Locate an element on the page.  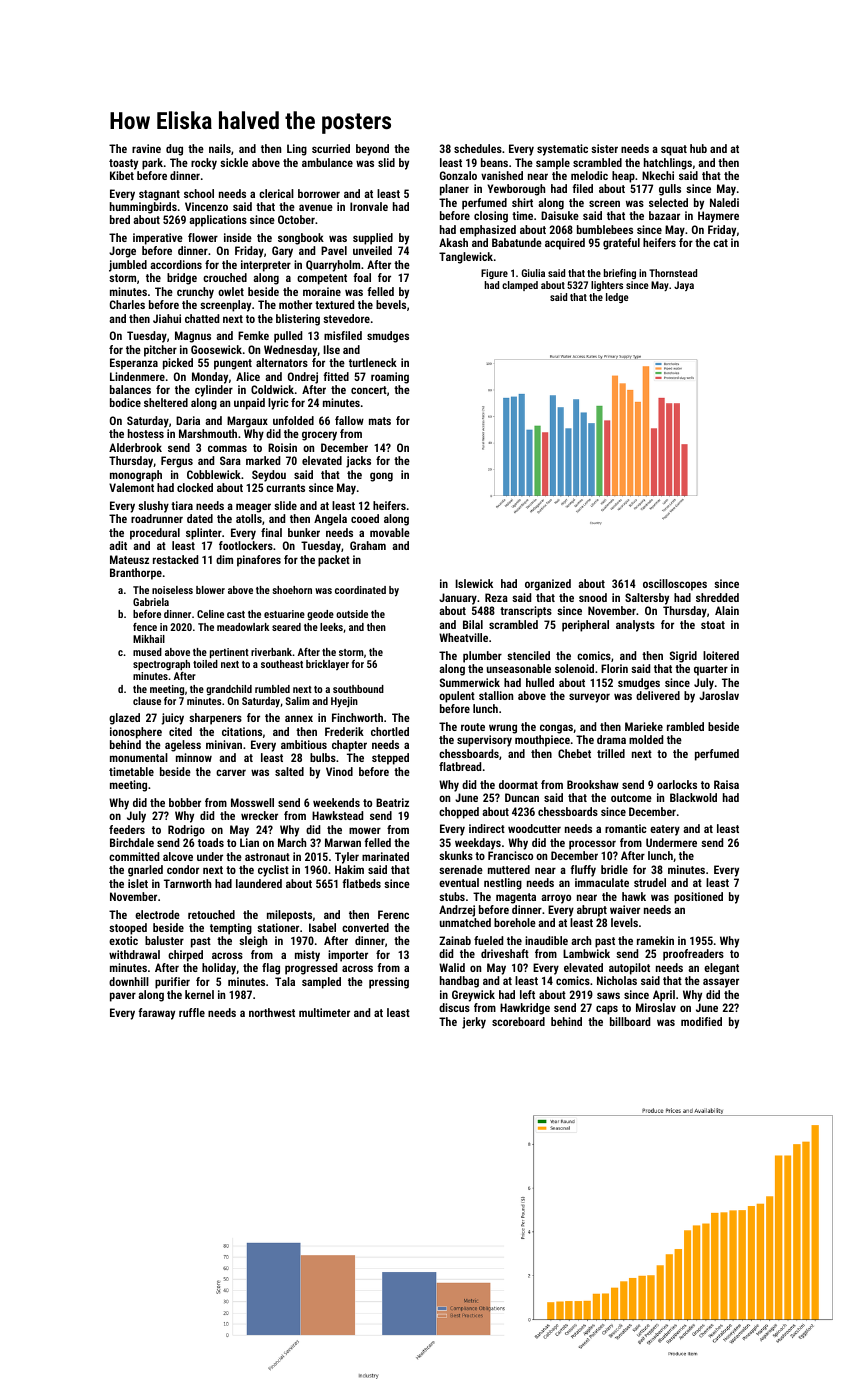
picked is located at coordinates (178, 364).
